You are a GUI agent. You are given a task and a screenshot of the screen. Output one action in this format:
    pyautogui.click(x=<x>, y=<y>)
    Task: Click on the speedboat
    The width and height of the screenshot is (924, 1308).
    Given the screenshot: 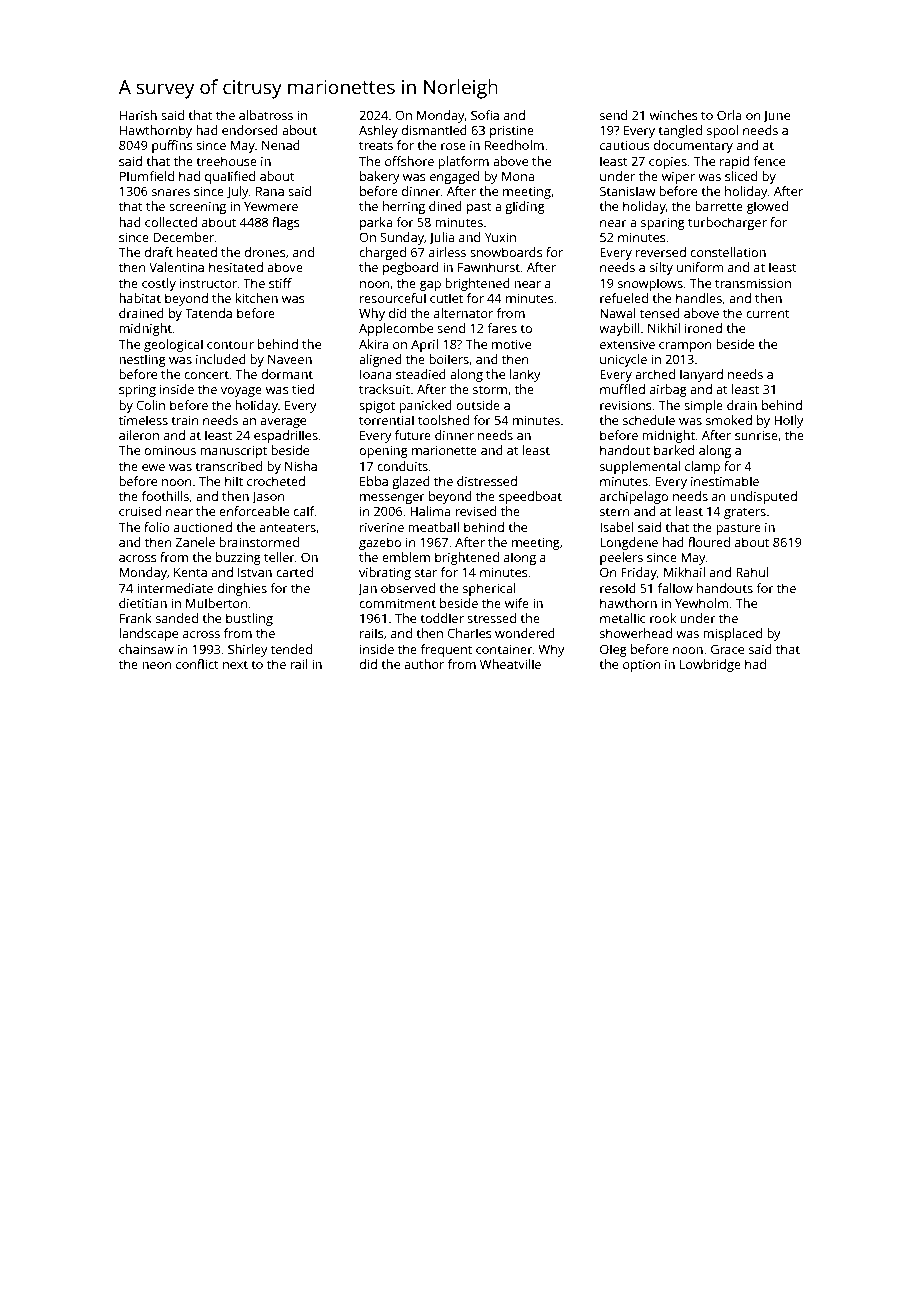 What is the action you would take?
    pyautogui.click(x=530, y=497)
